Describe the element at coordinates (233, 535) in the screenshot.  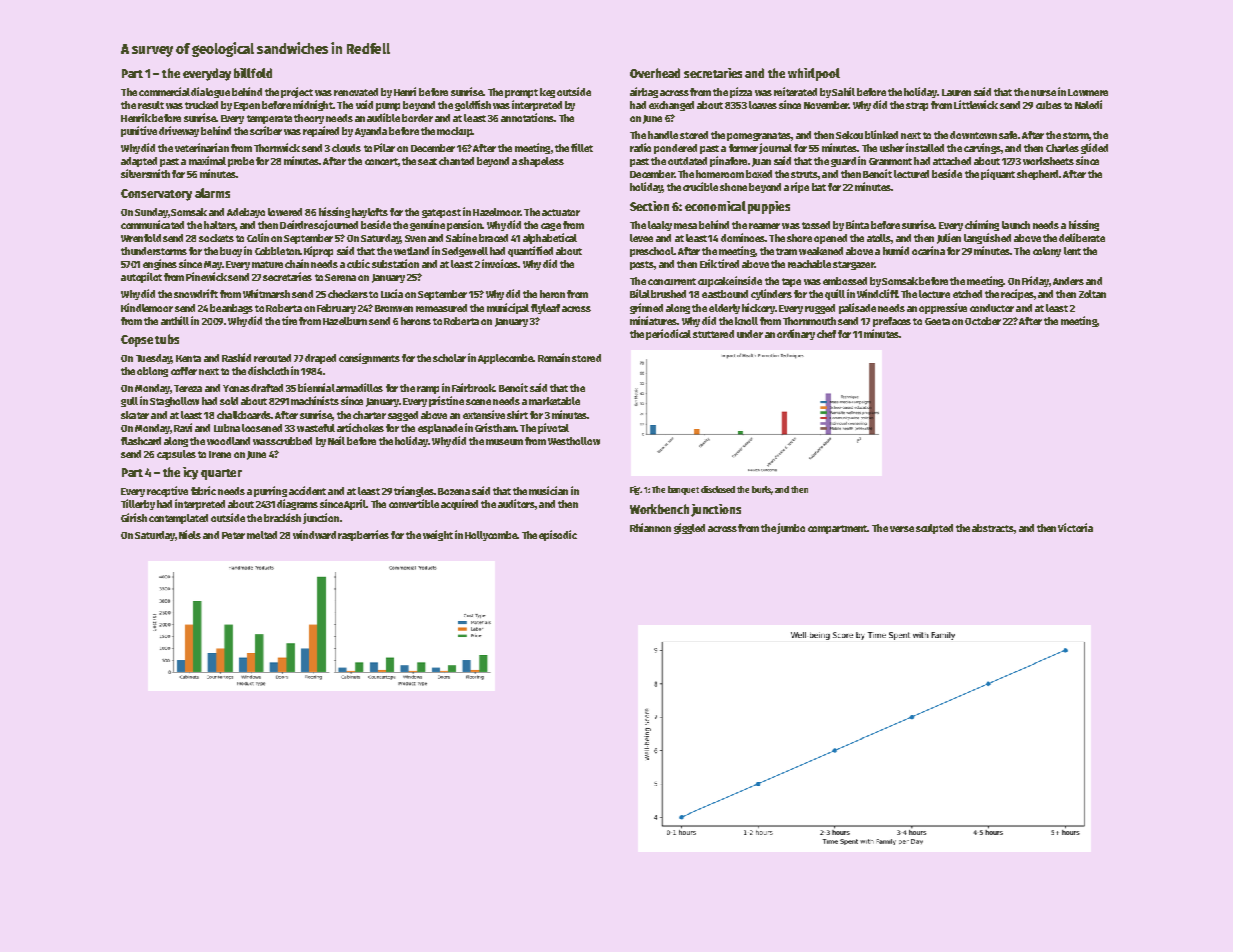
I see `Peter` at that location.
